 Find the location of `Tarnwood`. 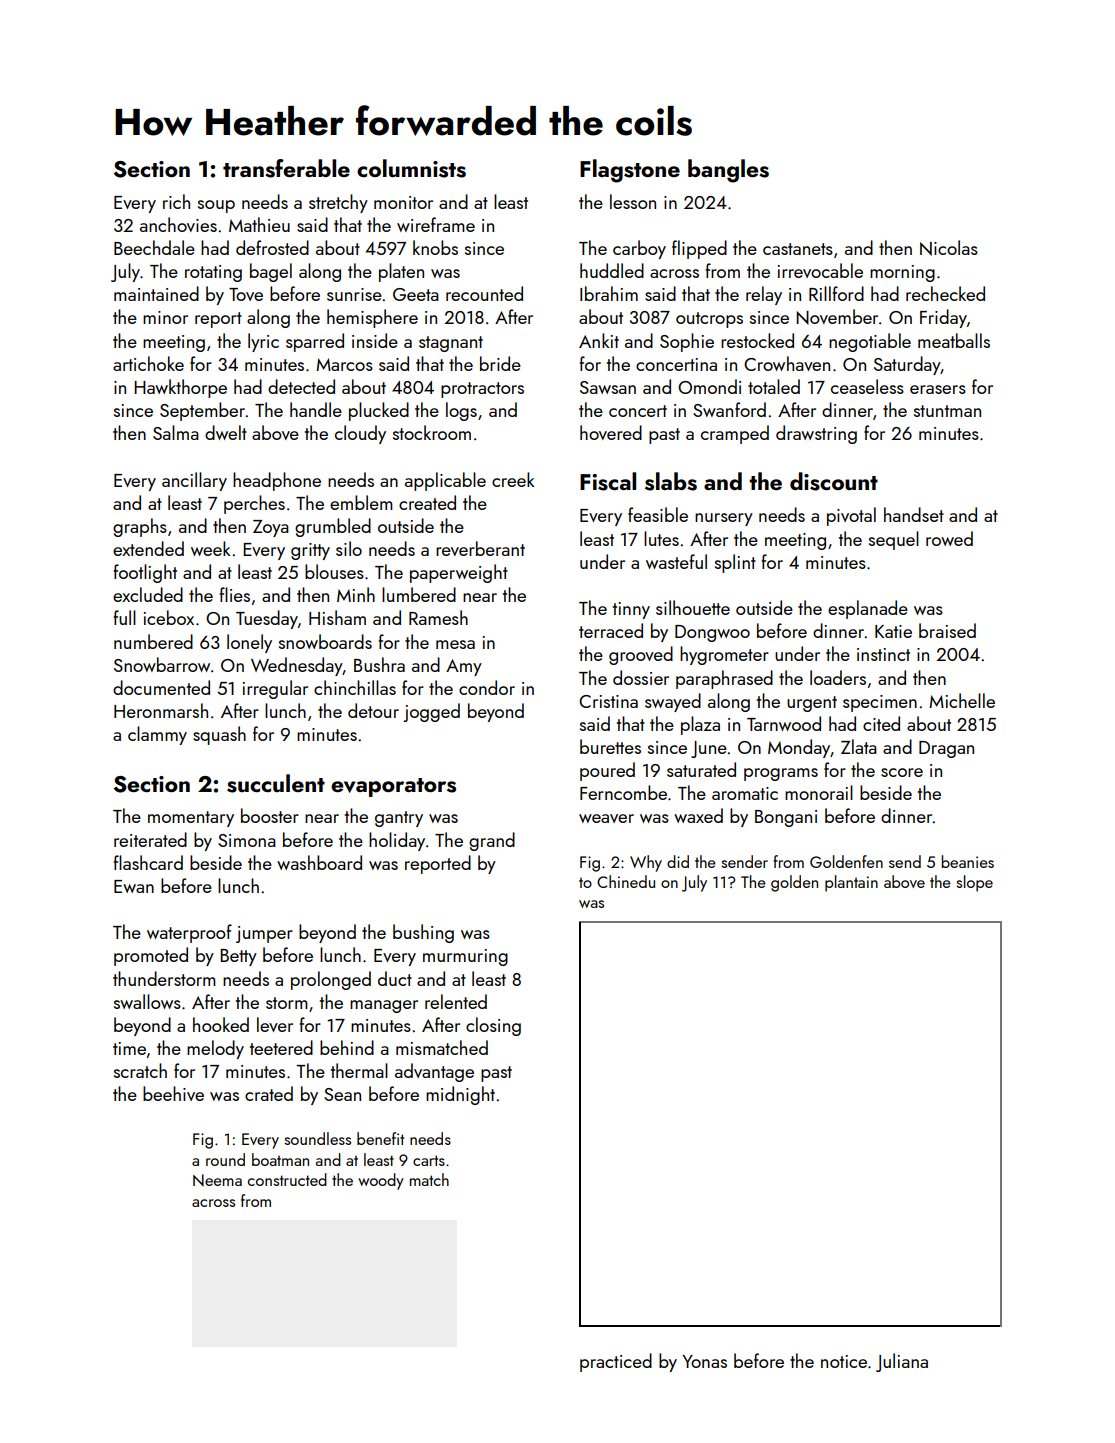

Tarnwood is located at coordinates (784, 723).
